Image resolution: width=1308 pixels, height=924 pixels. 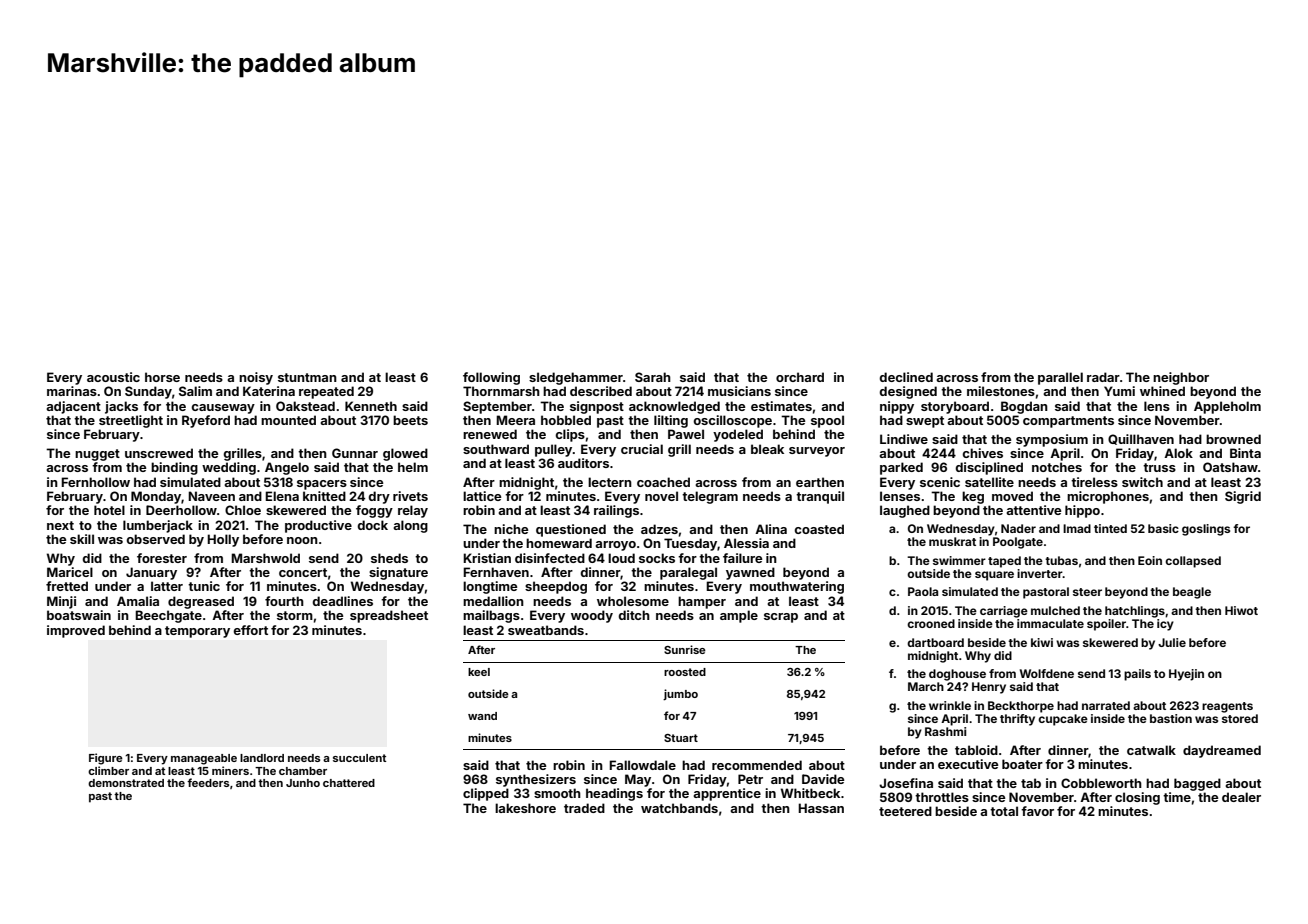 I want to click on skill, so click(x=82, y=539).
